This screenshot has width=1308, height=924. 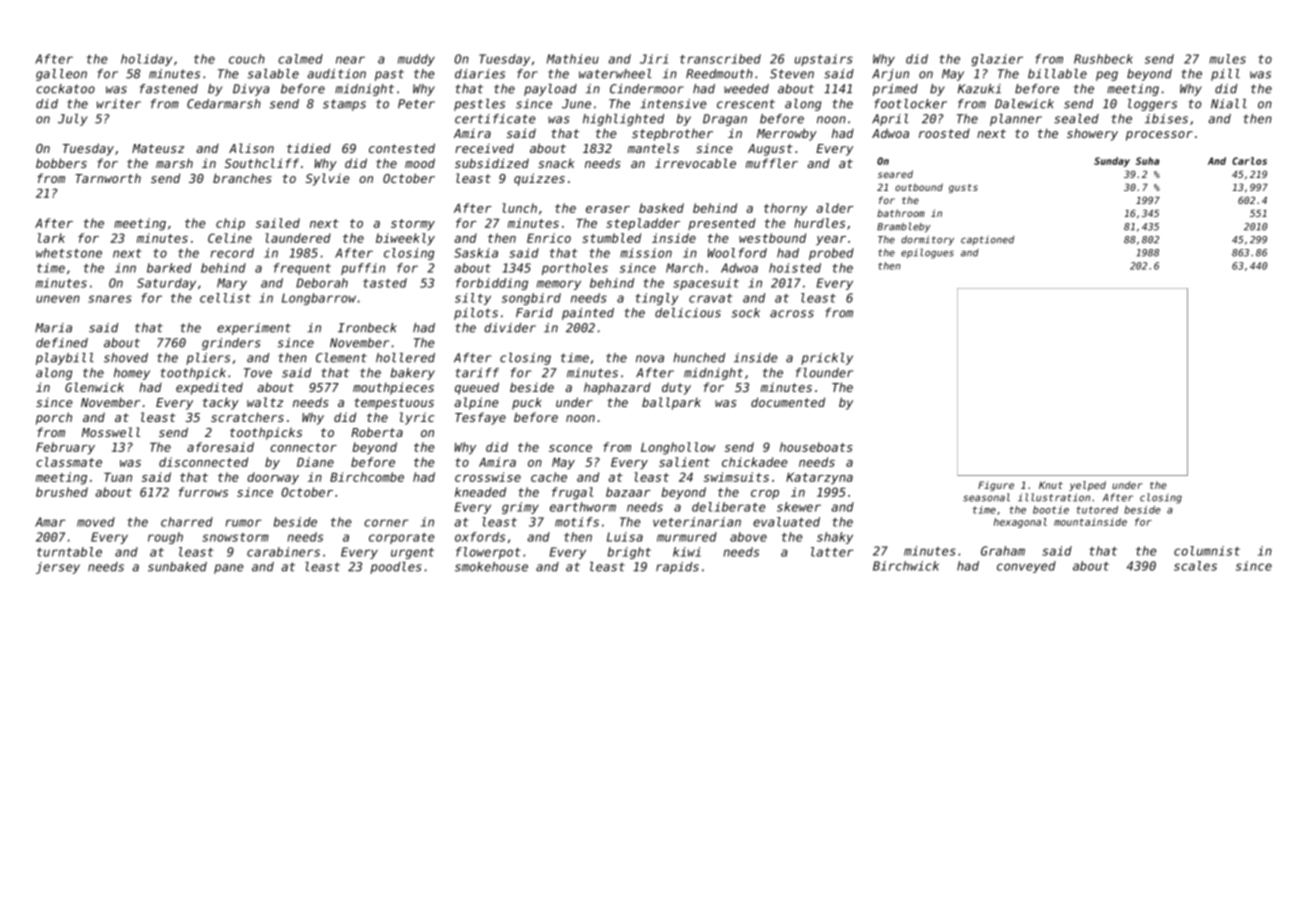 I want to click on June, so click(x=576, y=104).
